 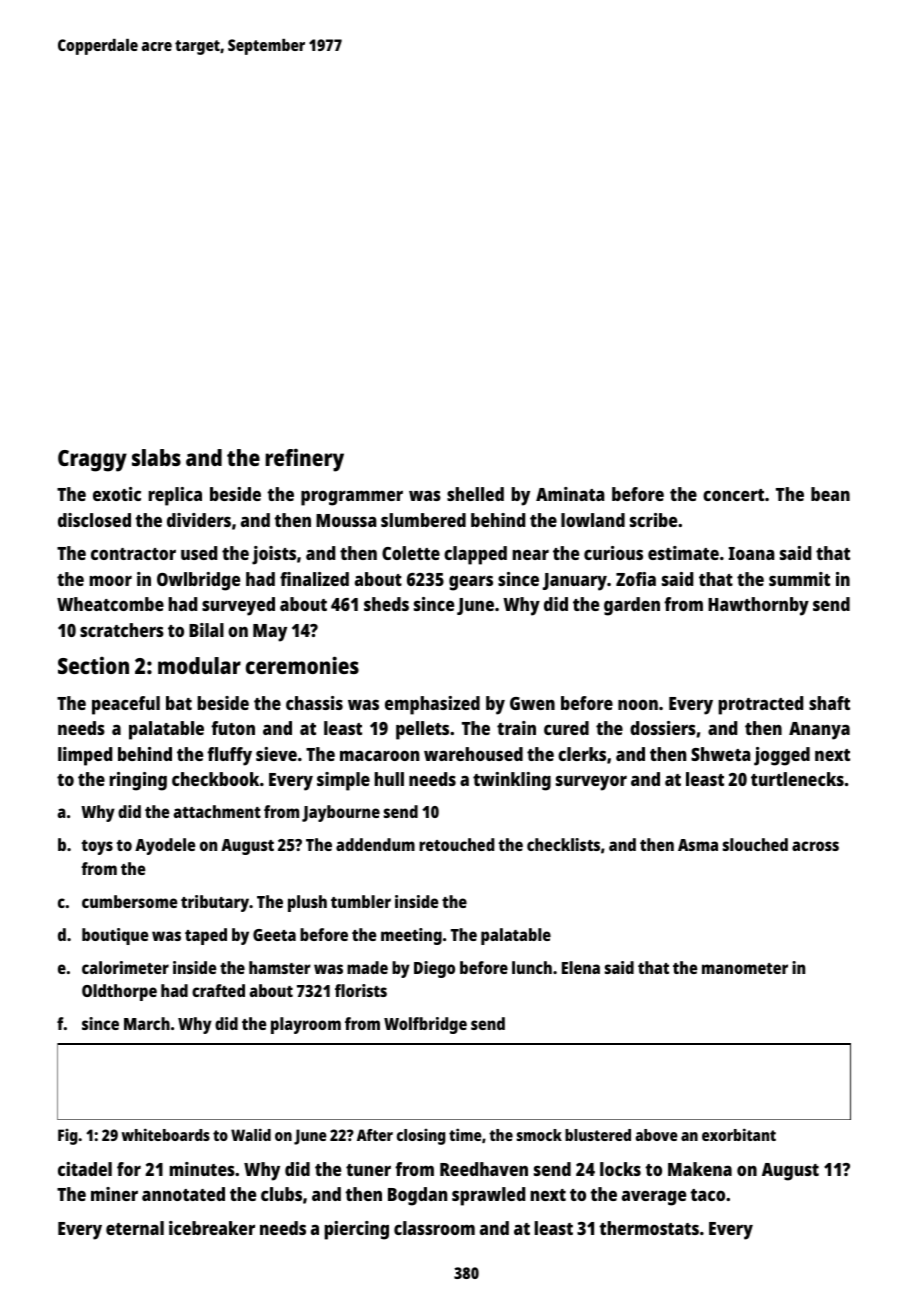 What do you see at coordinates (304, 460) in the page?
I see `refinery` at bounding box center [304, 460].
